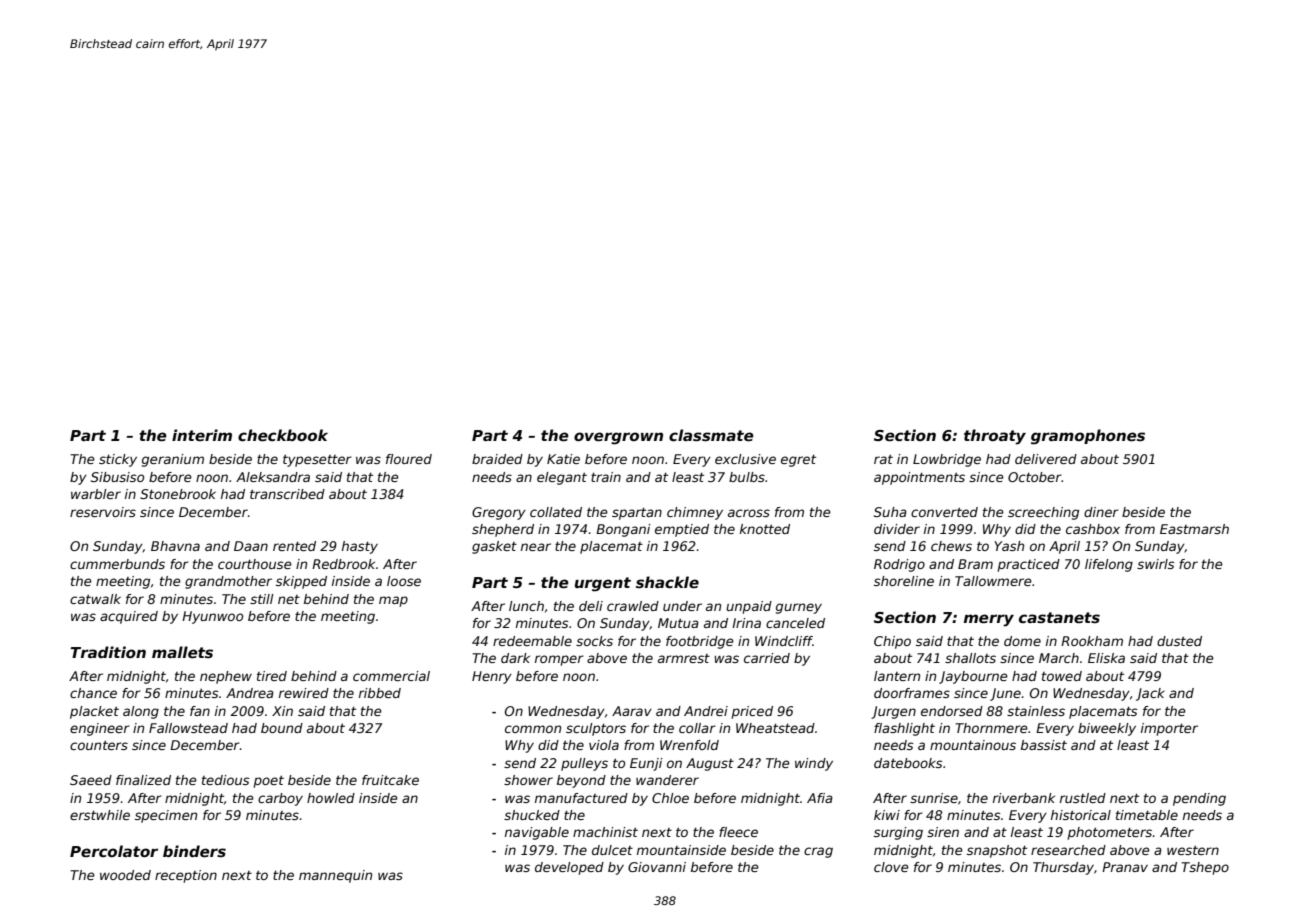 This screenshot has width=1308, height=924. Describe the element at coordinates (360, 547) in the screenshot. I see `hasty` at that location.
